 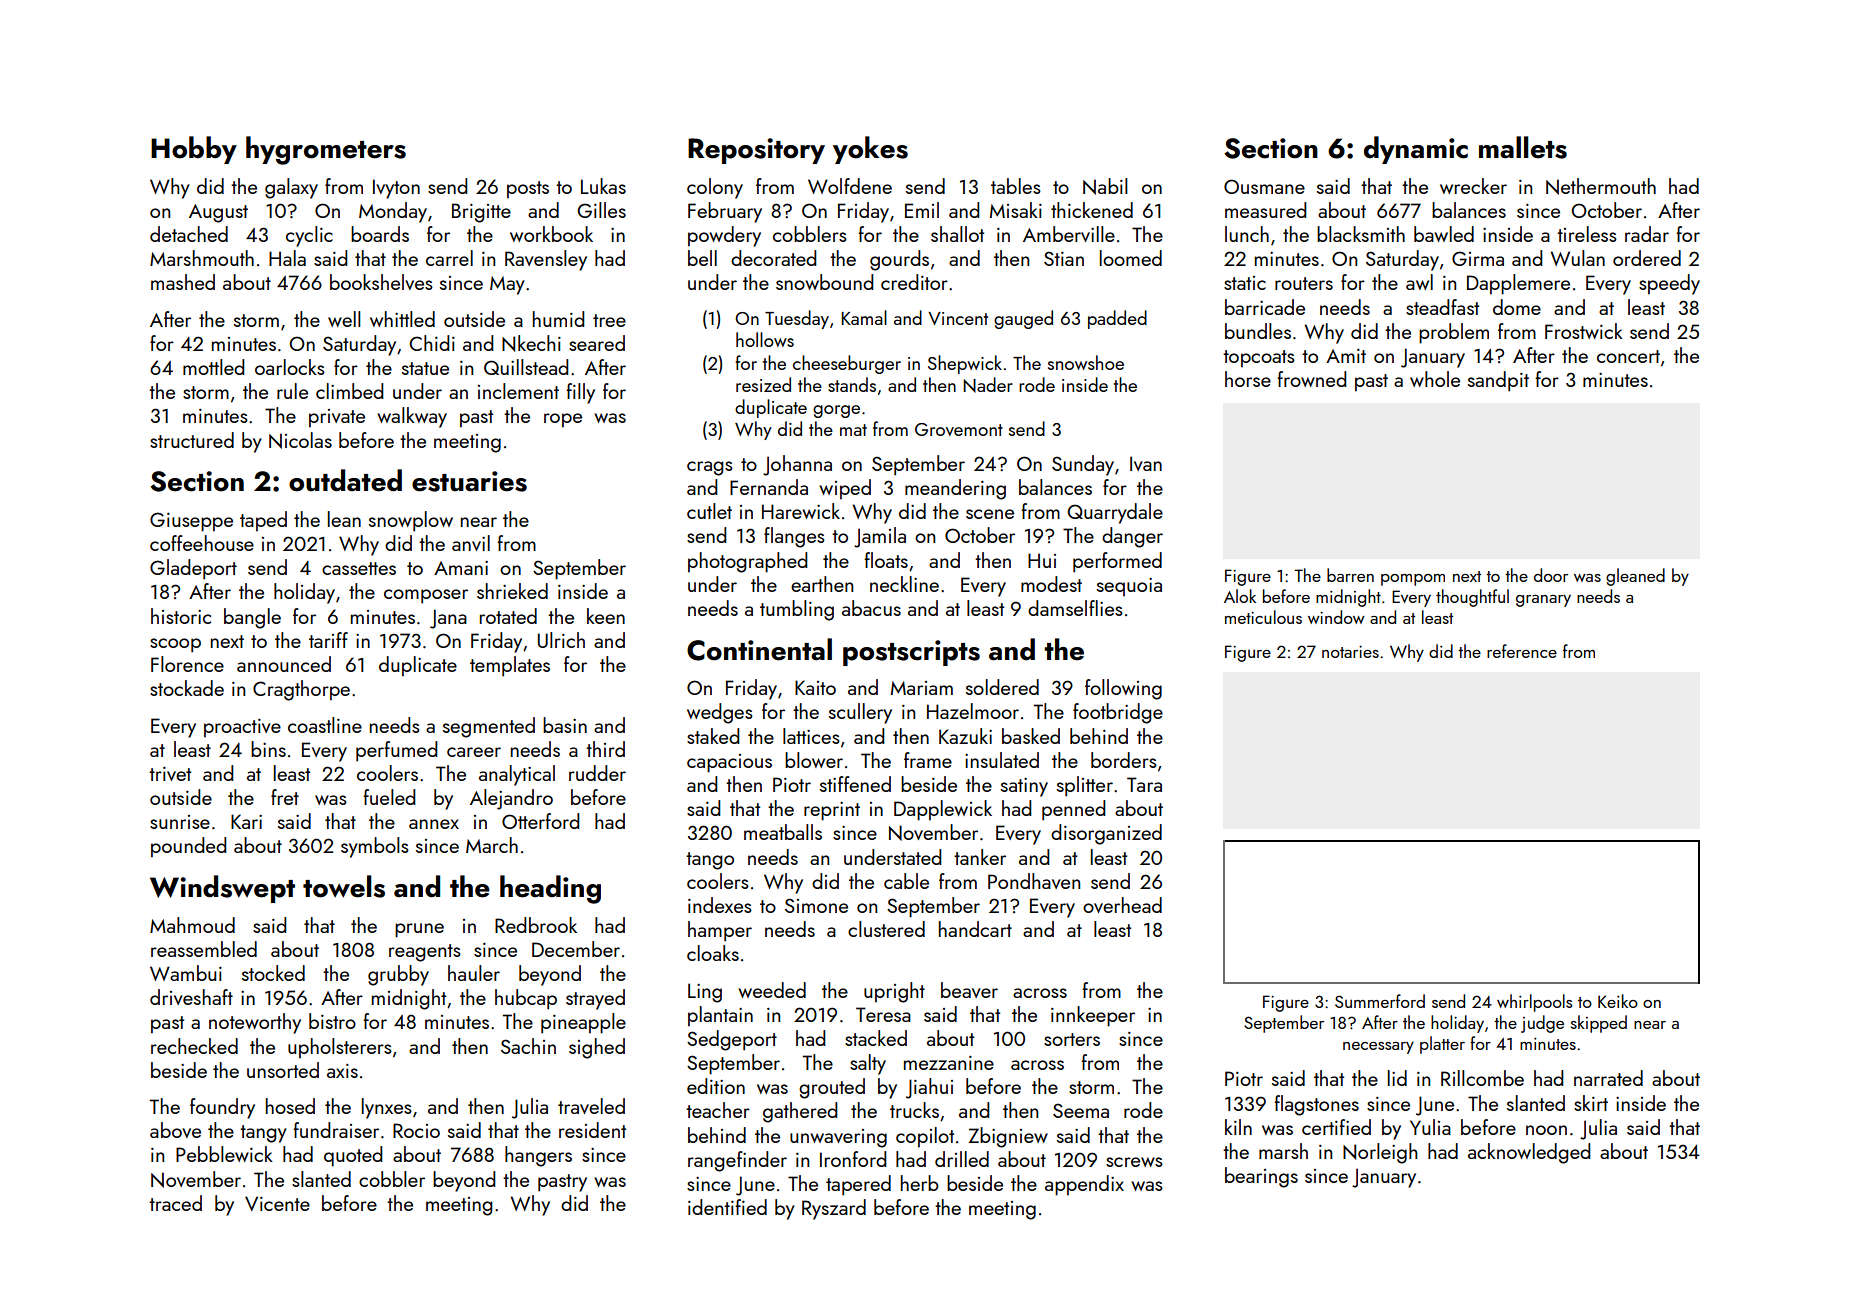 I want to click on overhead, so click(x=1122, y=905).
